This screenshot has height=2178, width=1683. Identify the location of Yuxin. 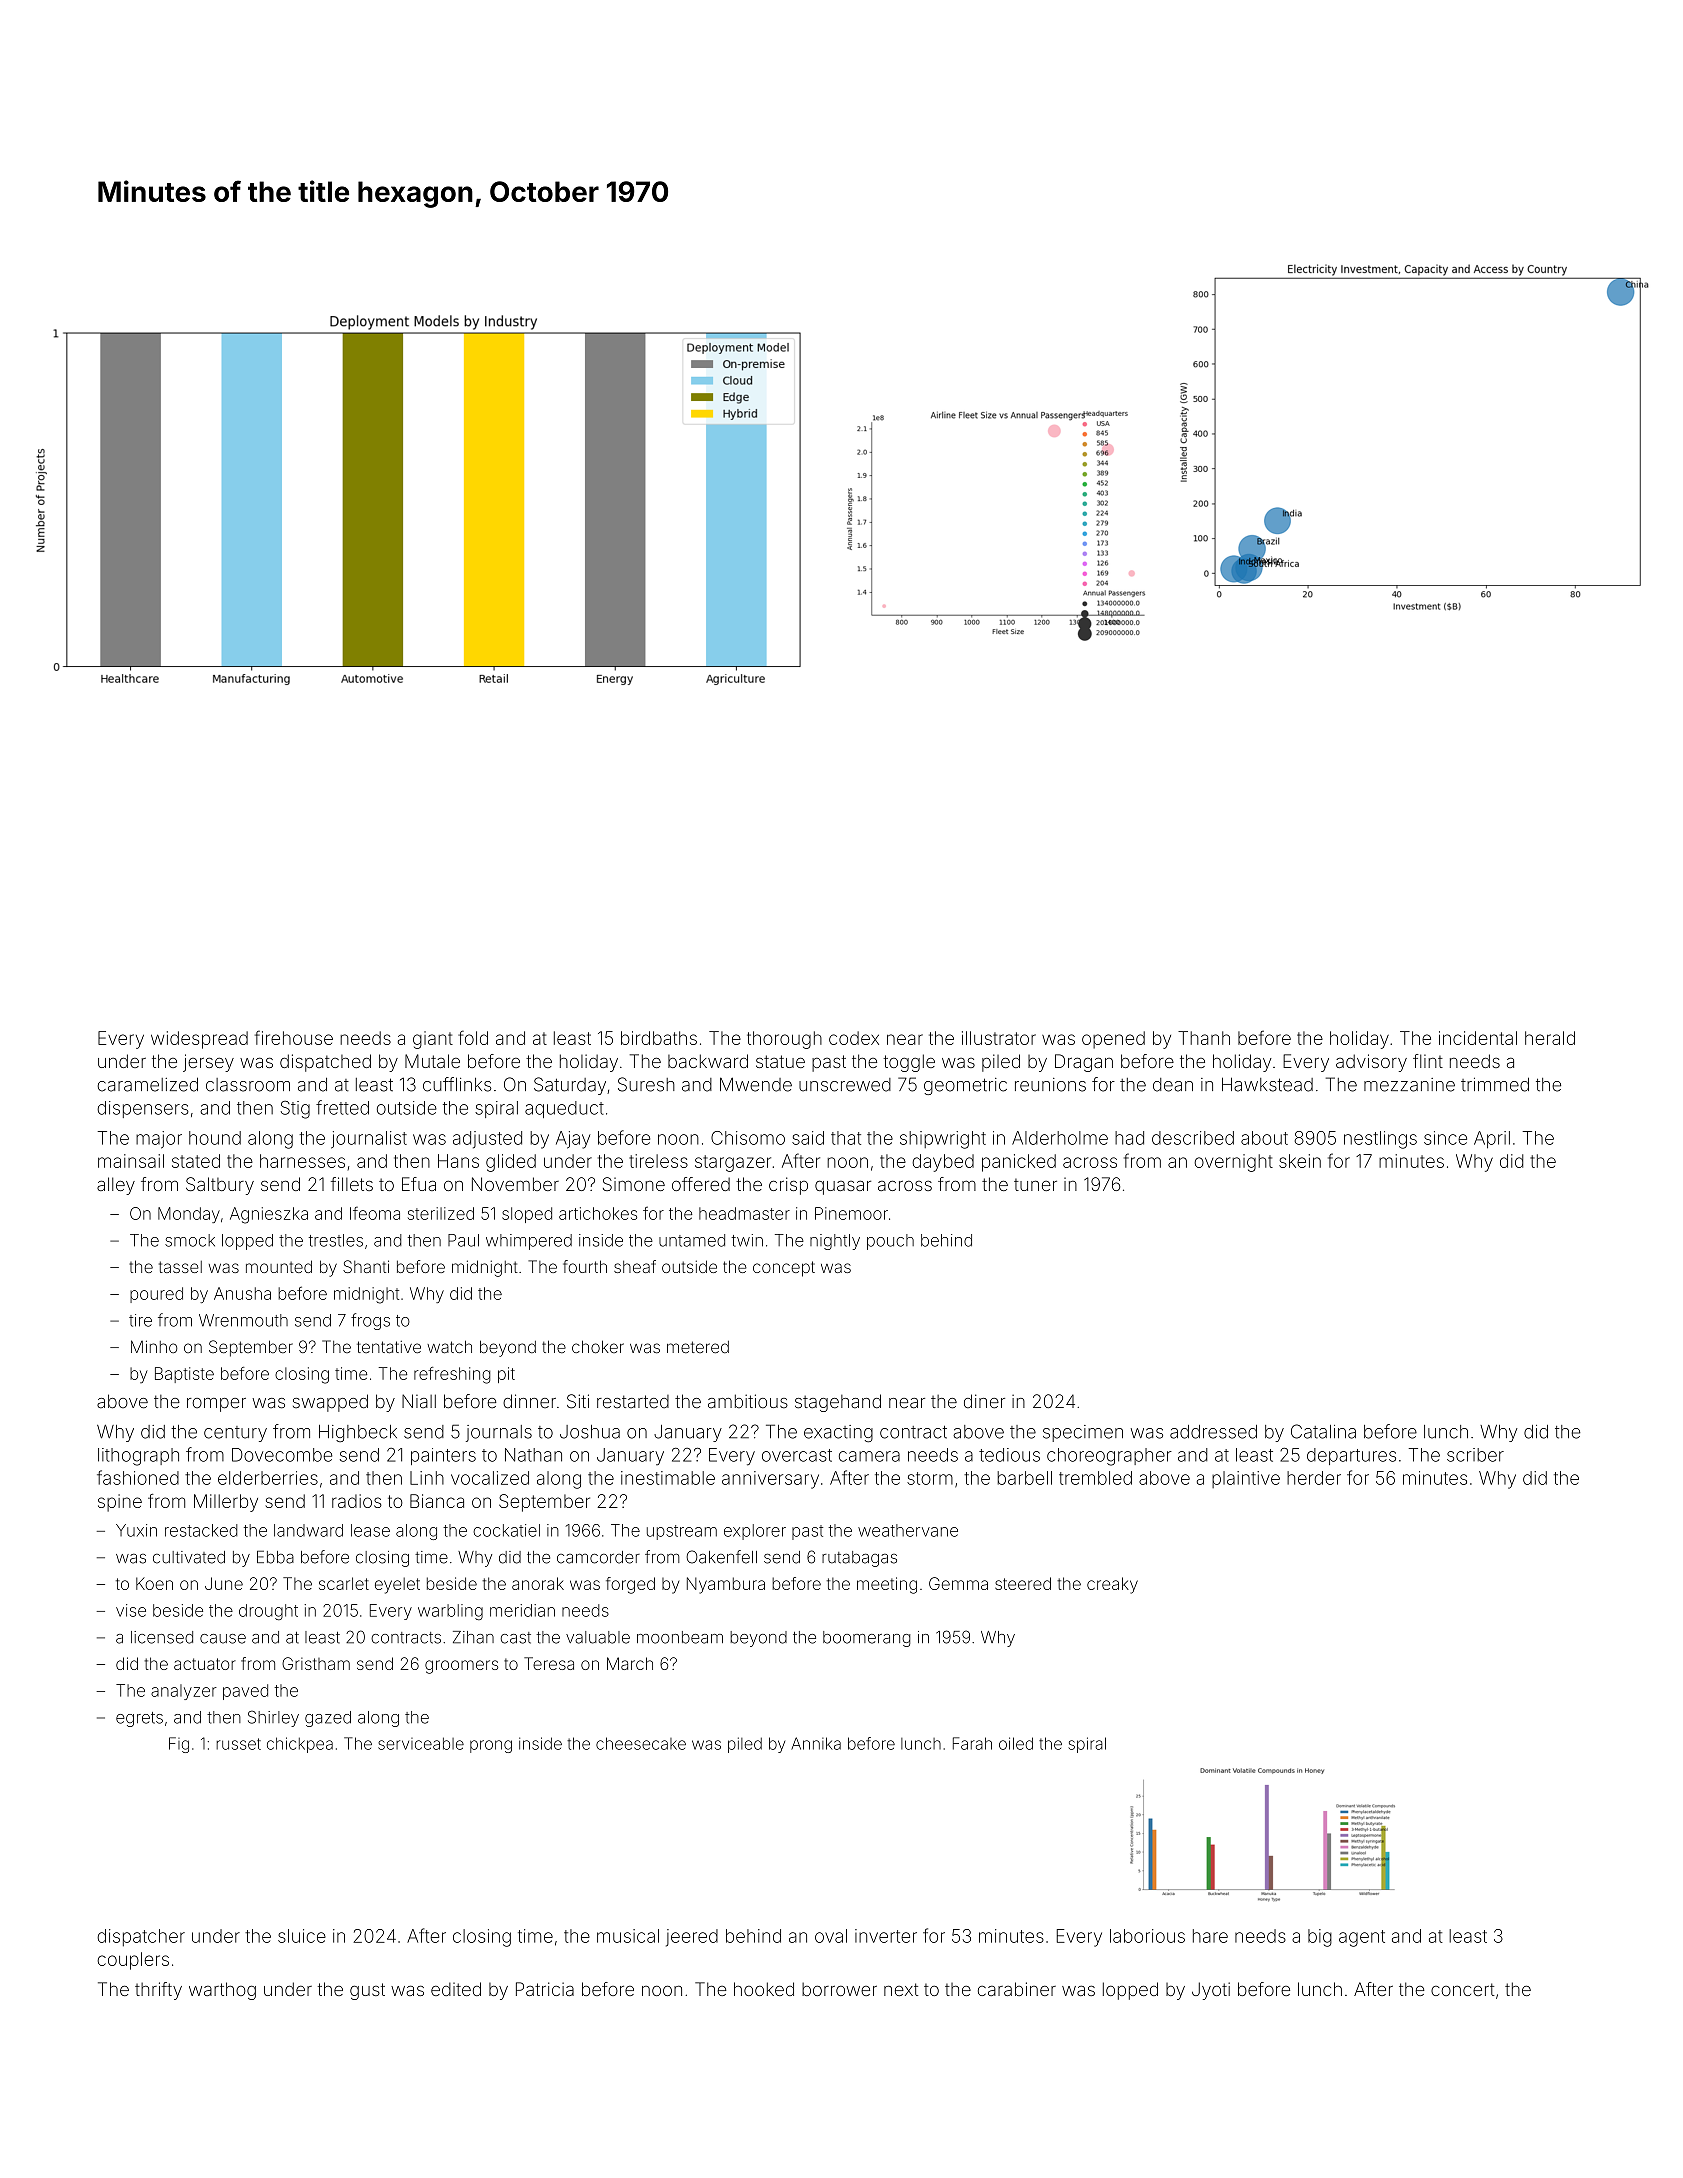
(136, 1530).
